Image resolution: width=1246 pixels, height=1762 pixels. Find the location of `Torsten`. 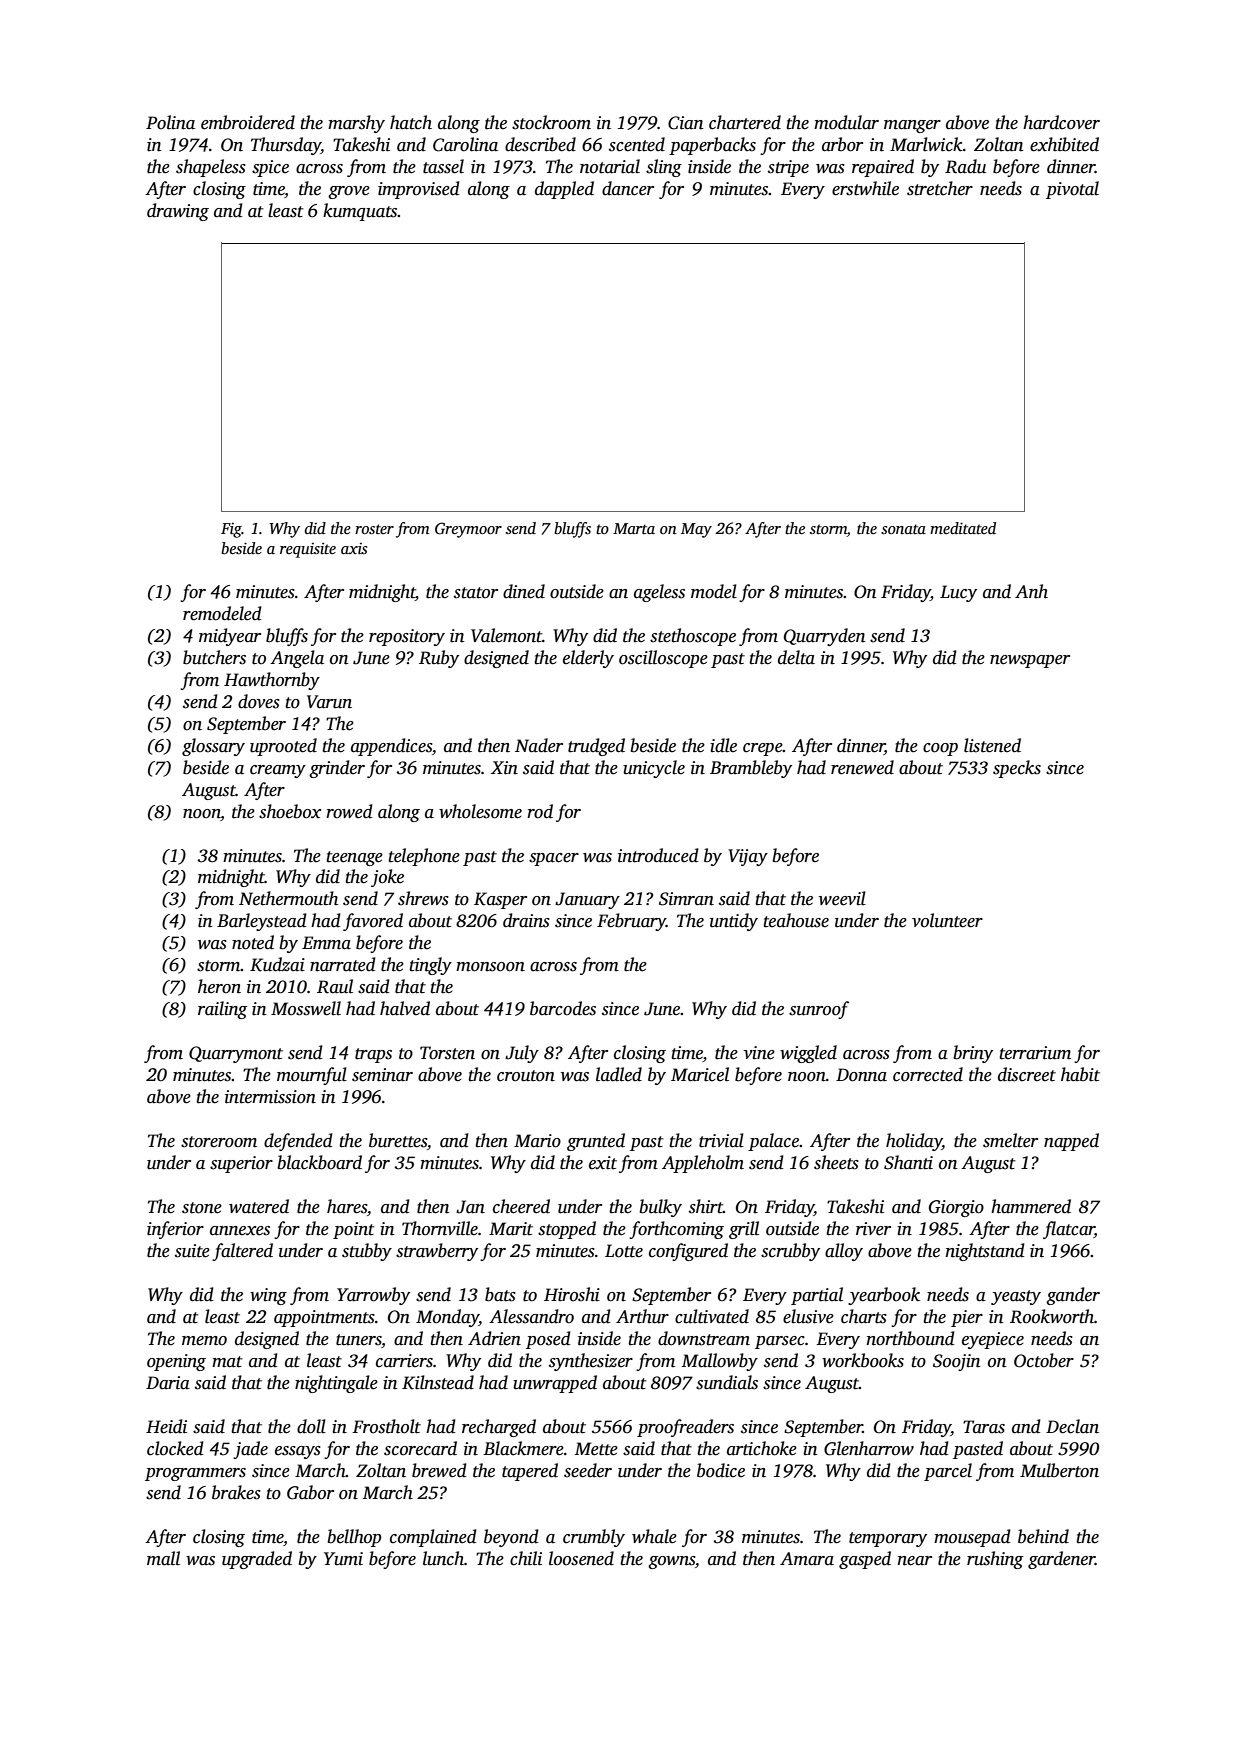

Torsten is located at coordinates (447, 1053).
